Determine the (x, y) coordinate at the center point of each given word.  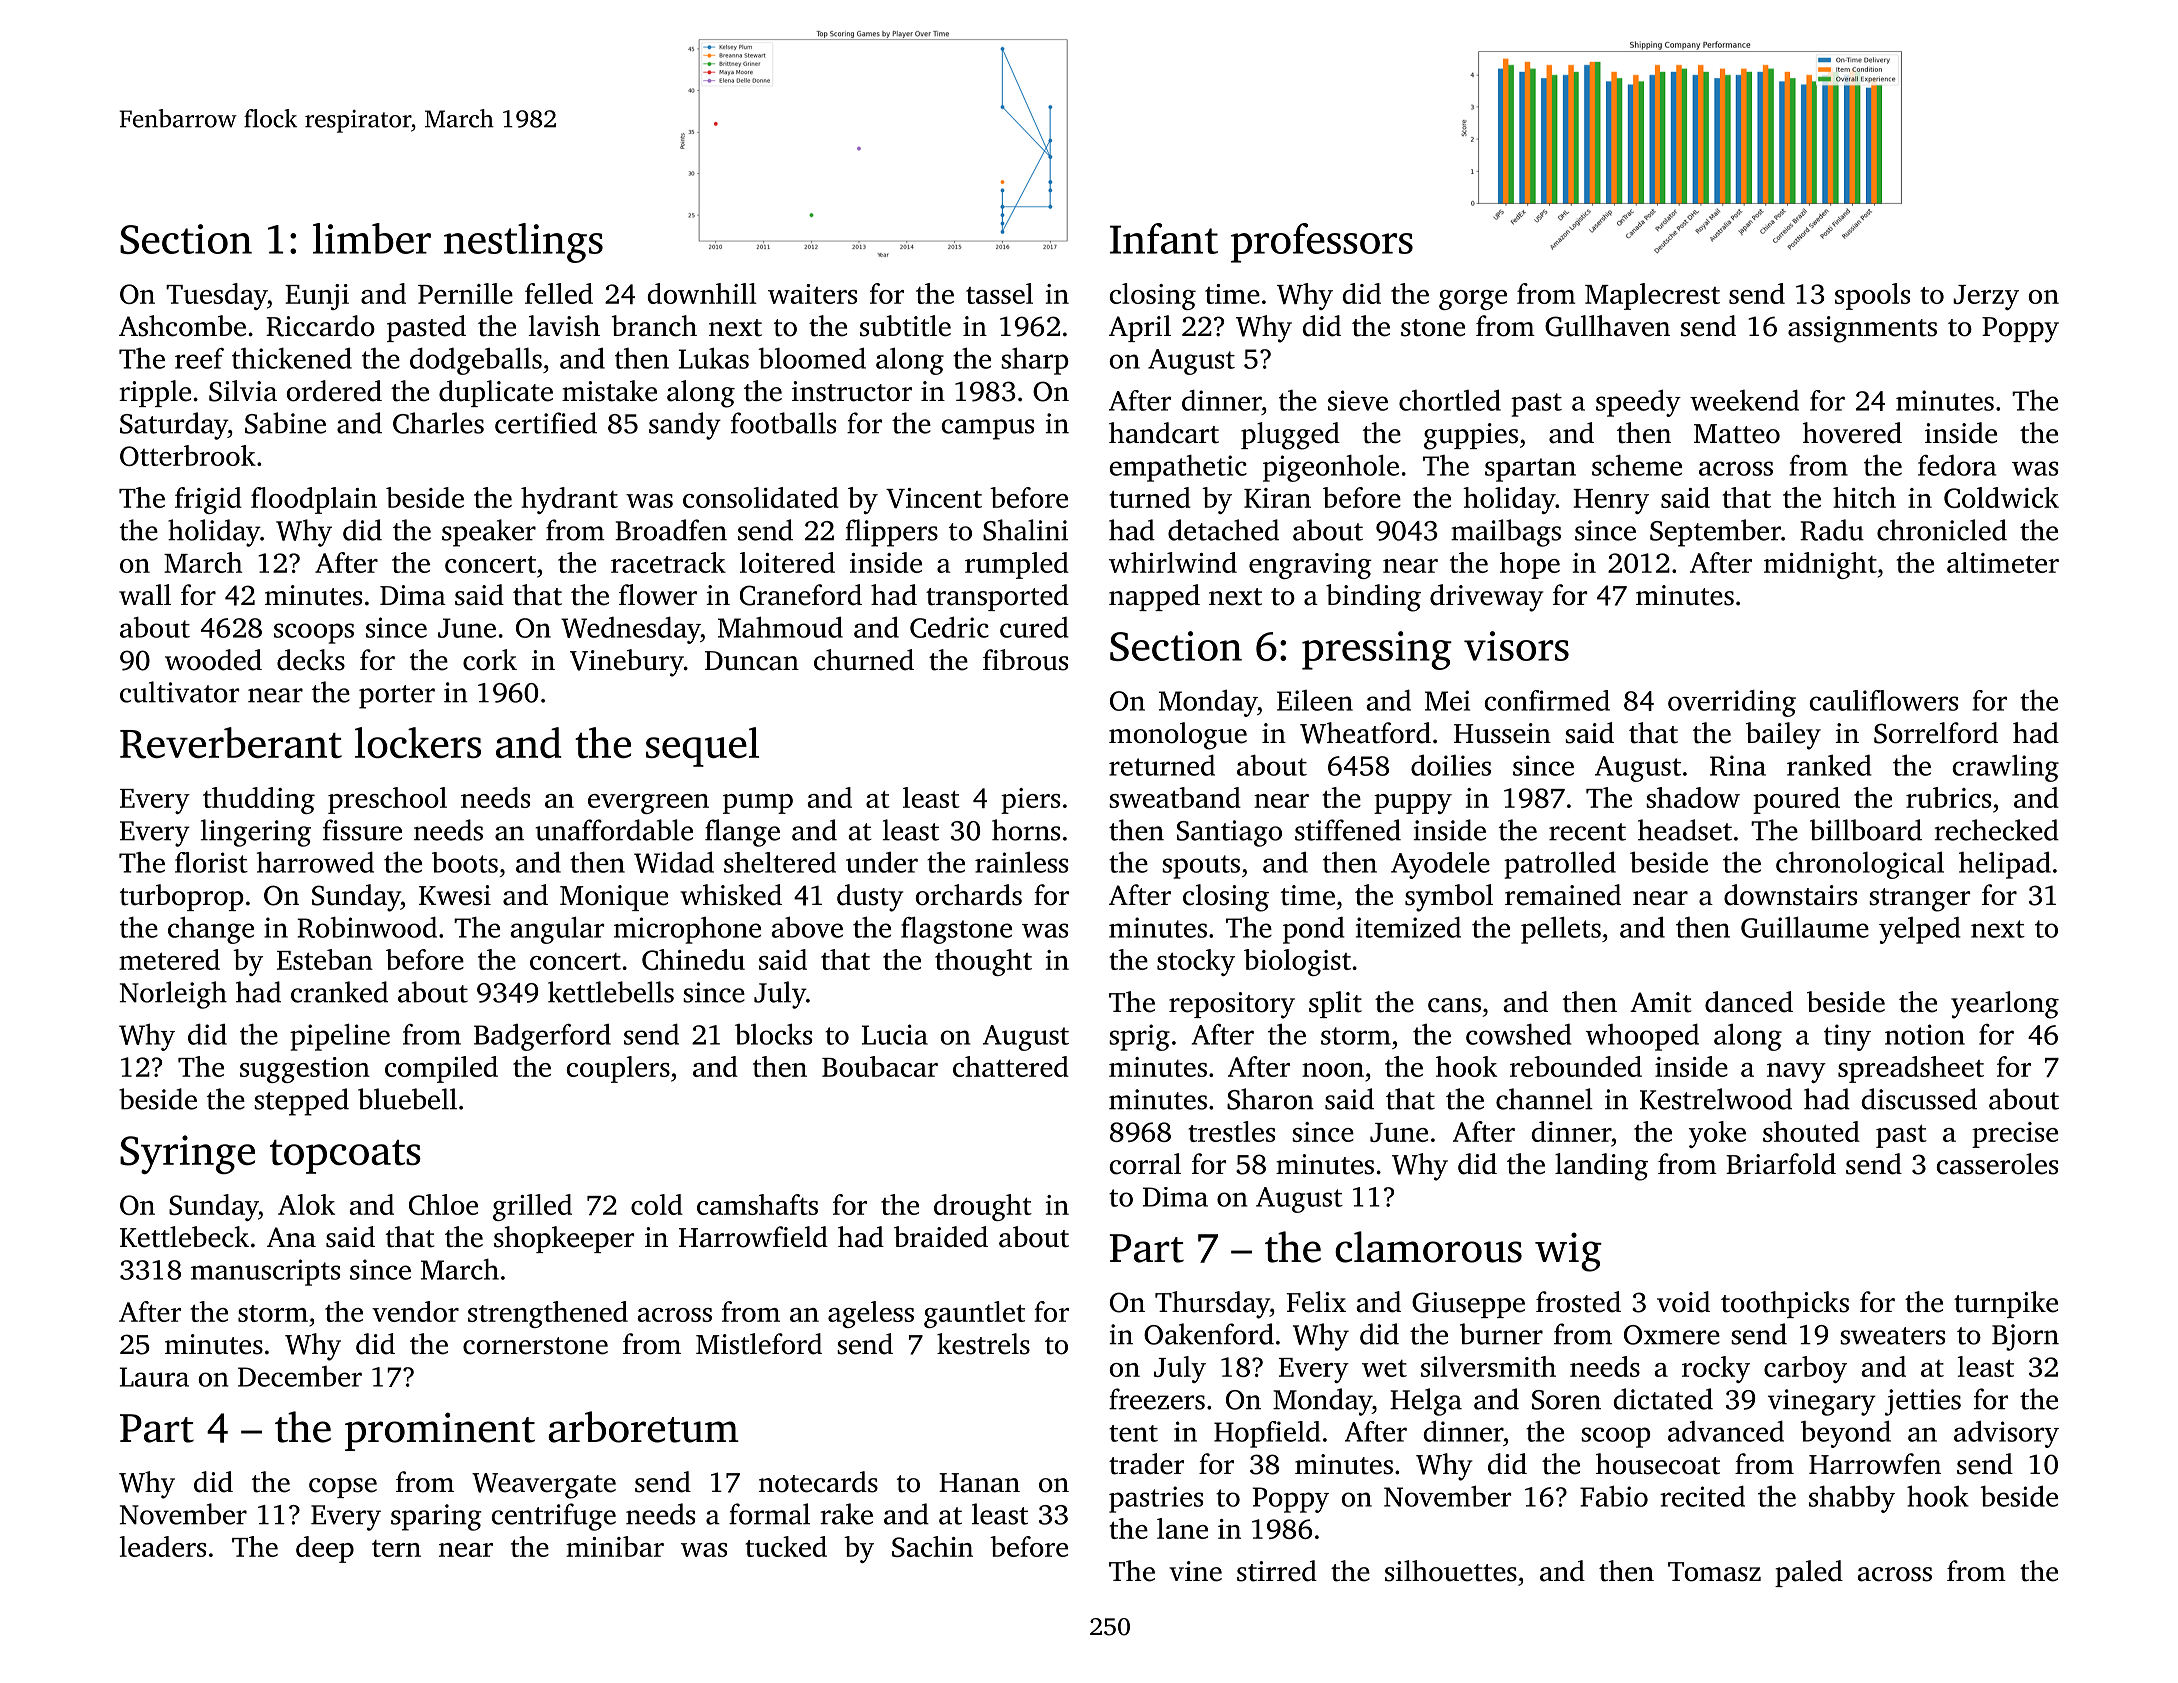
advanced (1726, 1431)
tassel (999, 293)
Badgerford (542, 1037)
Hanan (979, 1483)
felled (559, 293)
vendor (415, 1311)
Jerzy (1986, 297)
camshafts (757, 1204)
